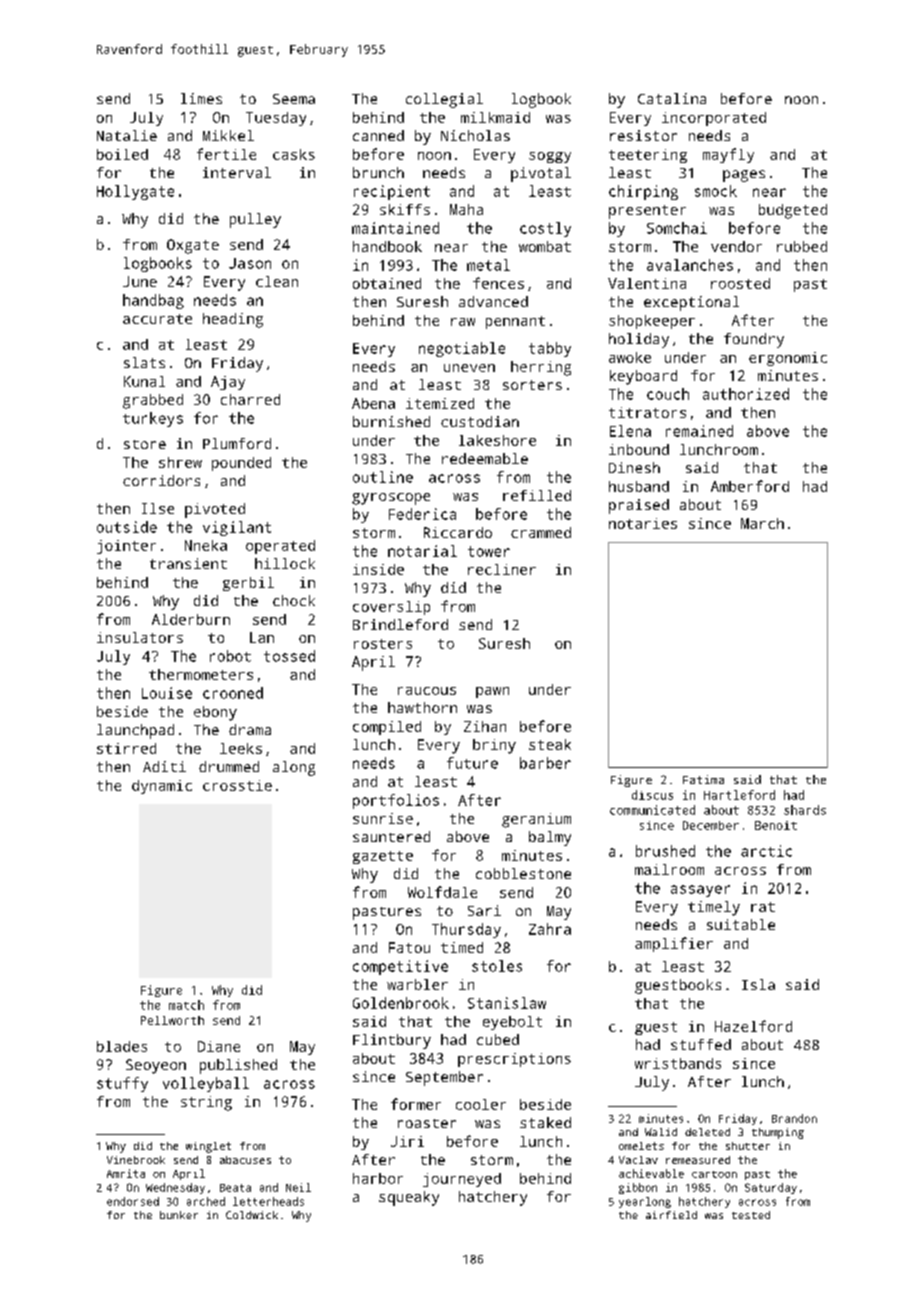 The width and height of the image is (924, 1308). I want to click on inside, so click(378, 569).
